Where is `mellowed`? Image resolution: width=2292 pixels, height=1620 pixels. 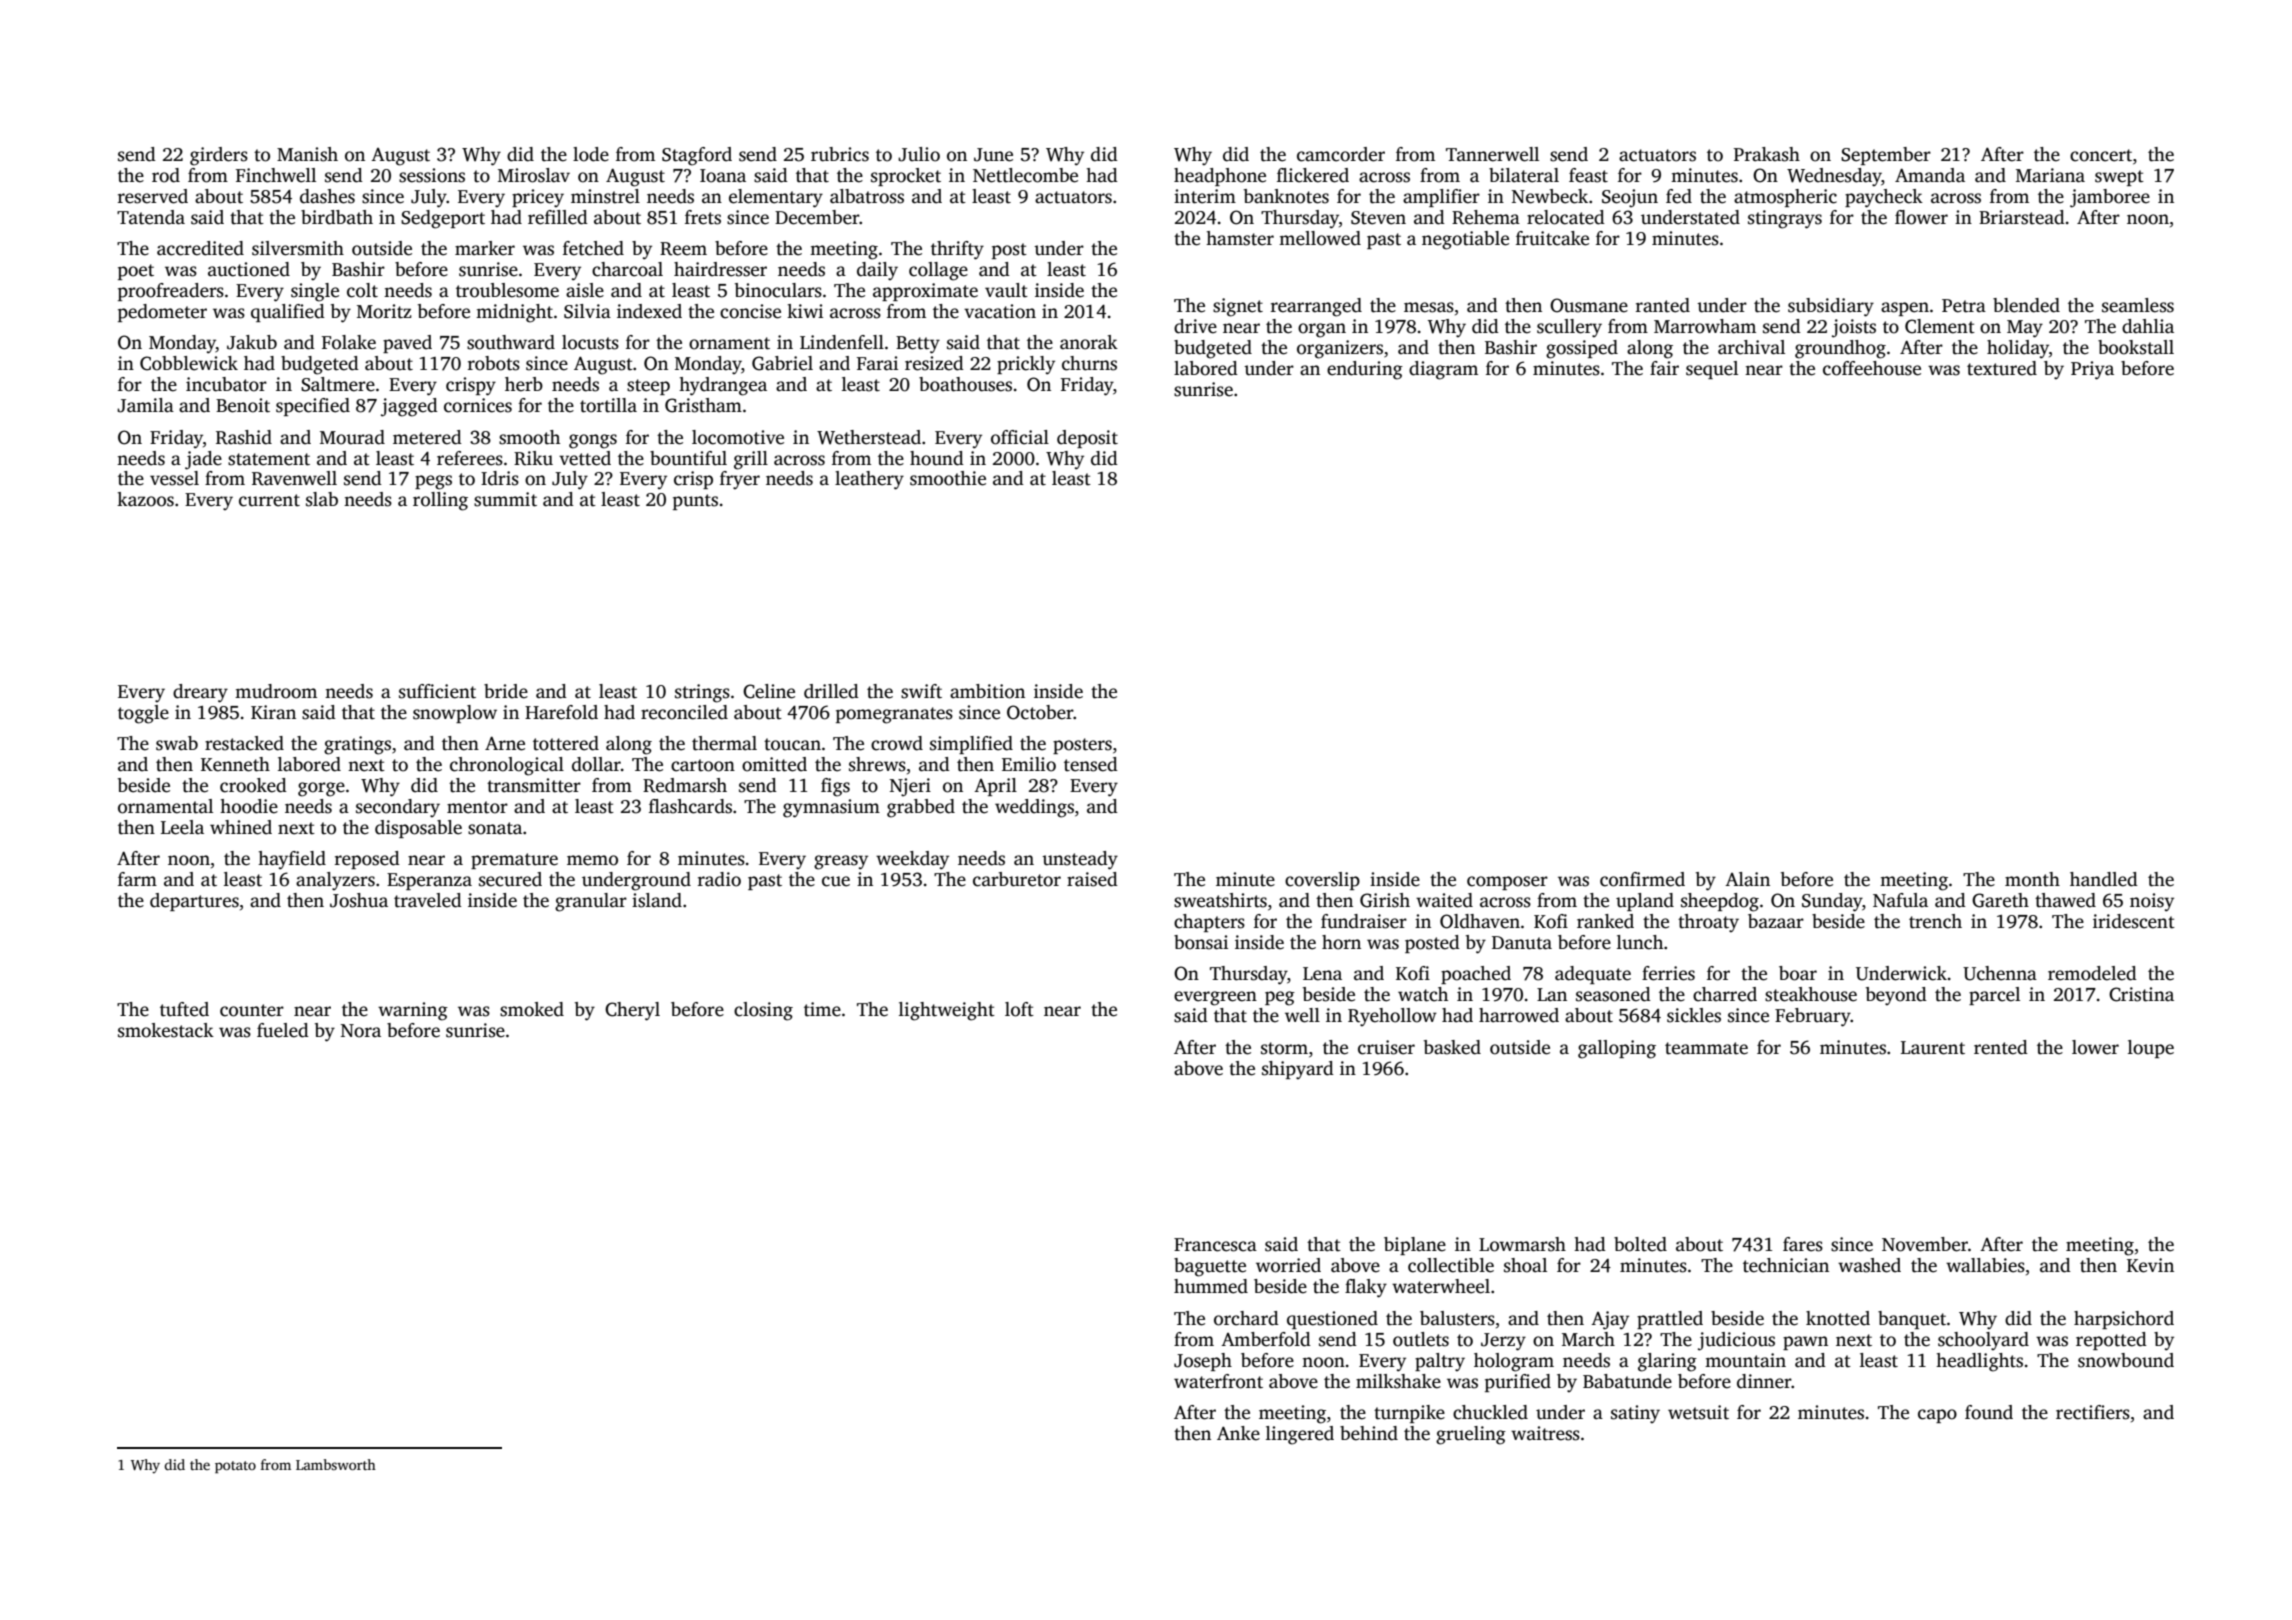 mellowed is located at coordinates (1320, 238).
